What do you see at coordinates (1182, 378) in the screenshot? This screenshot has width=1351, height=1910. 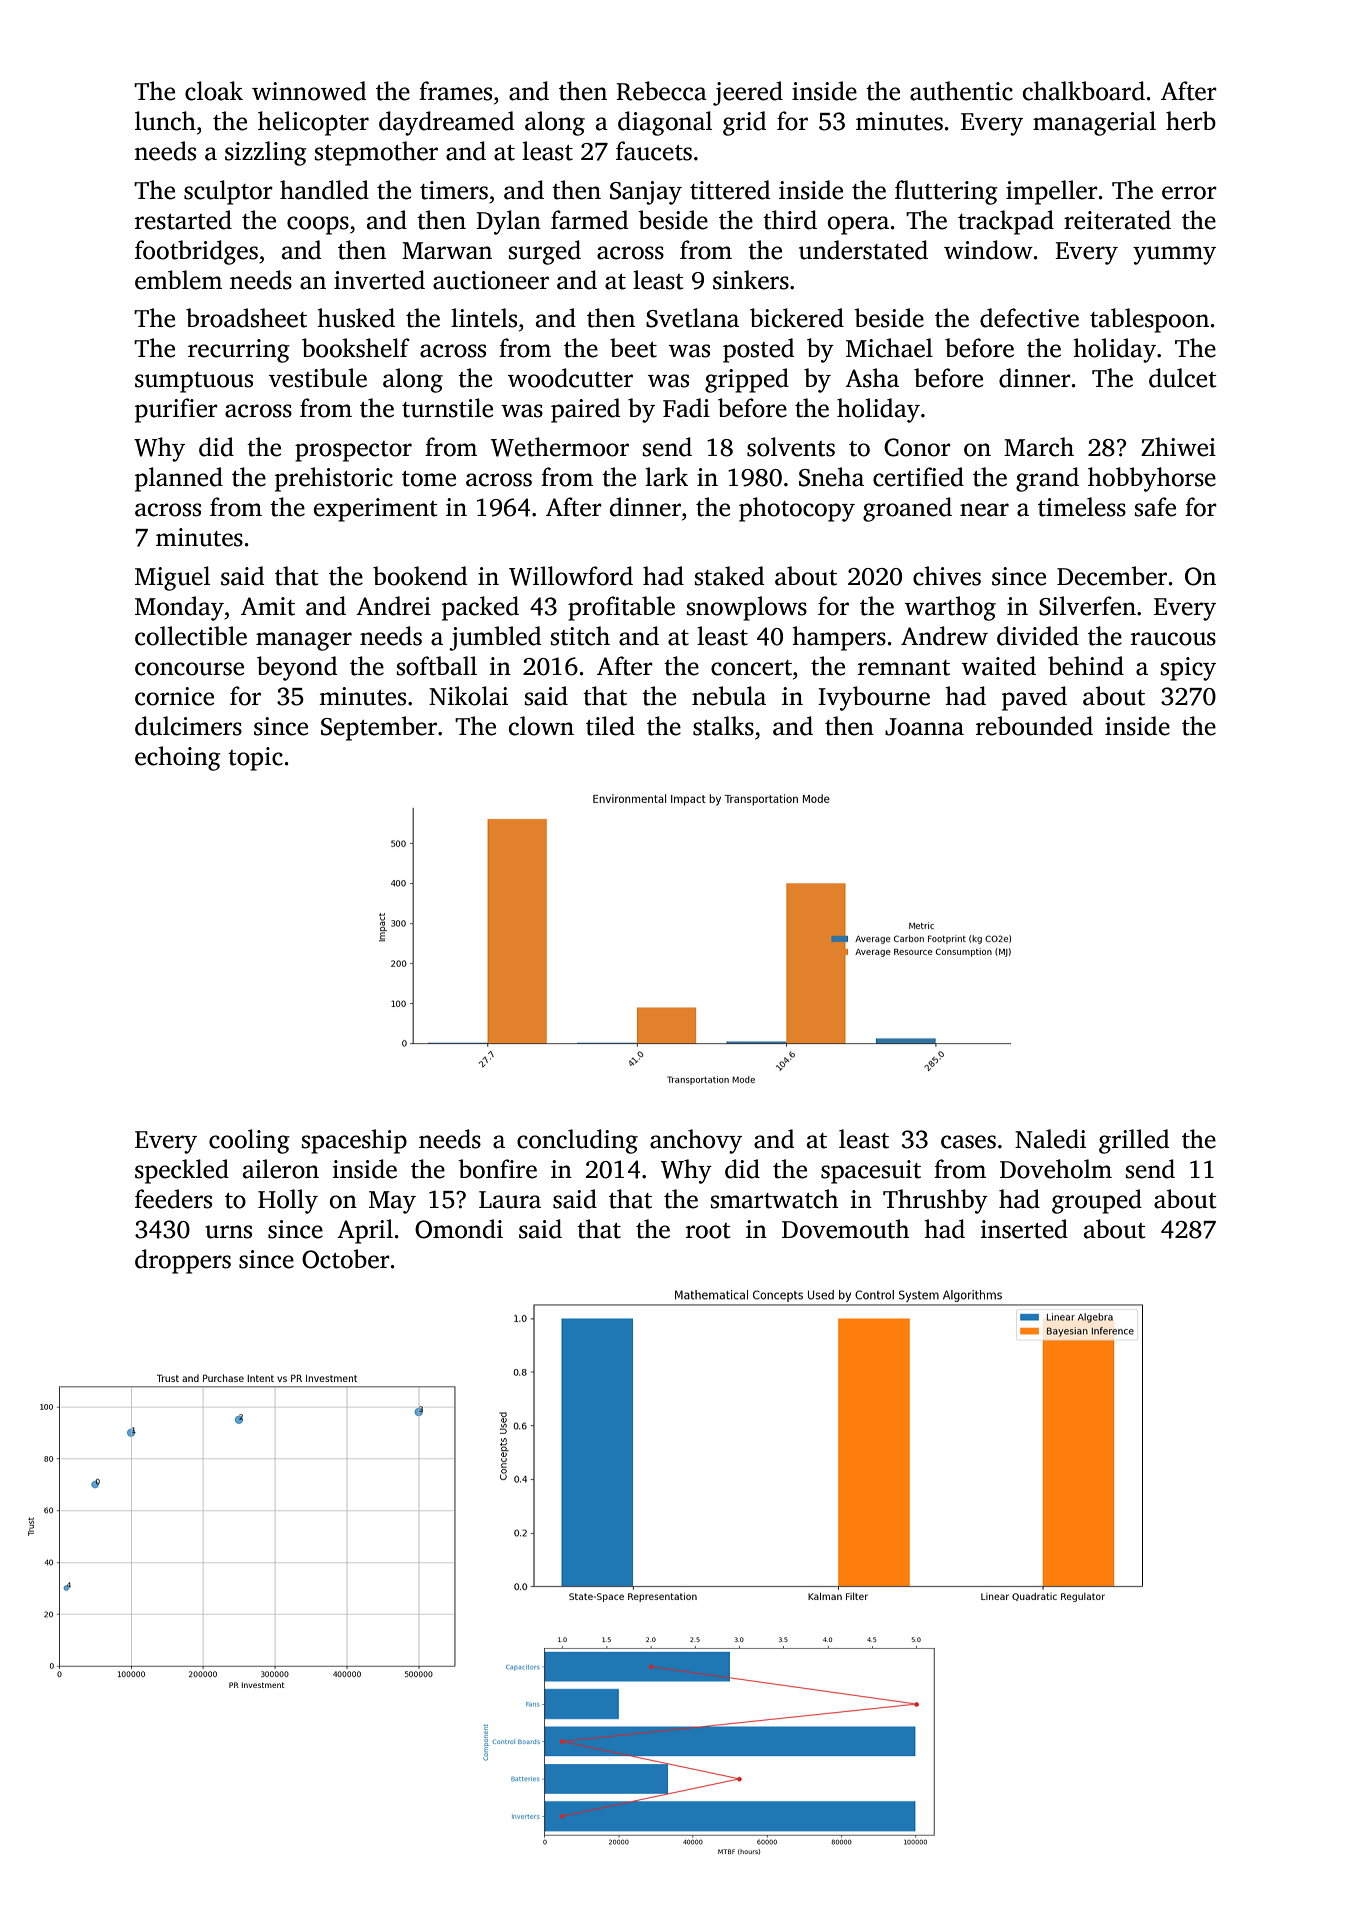 I see `dulcet` at bounding box center [1182, 378].
